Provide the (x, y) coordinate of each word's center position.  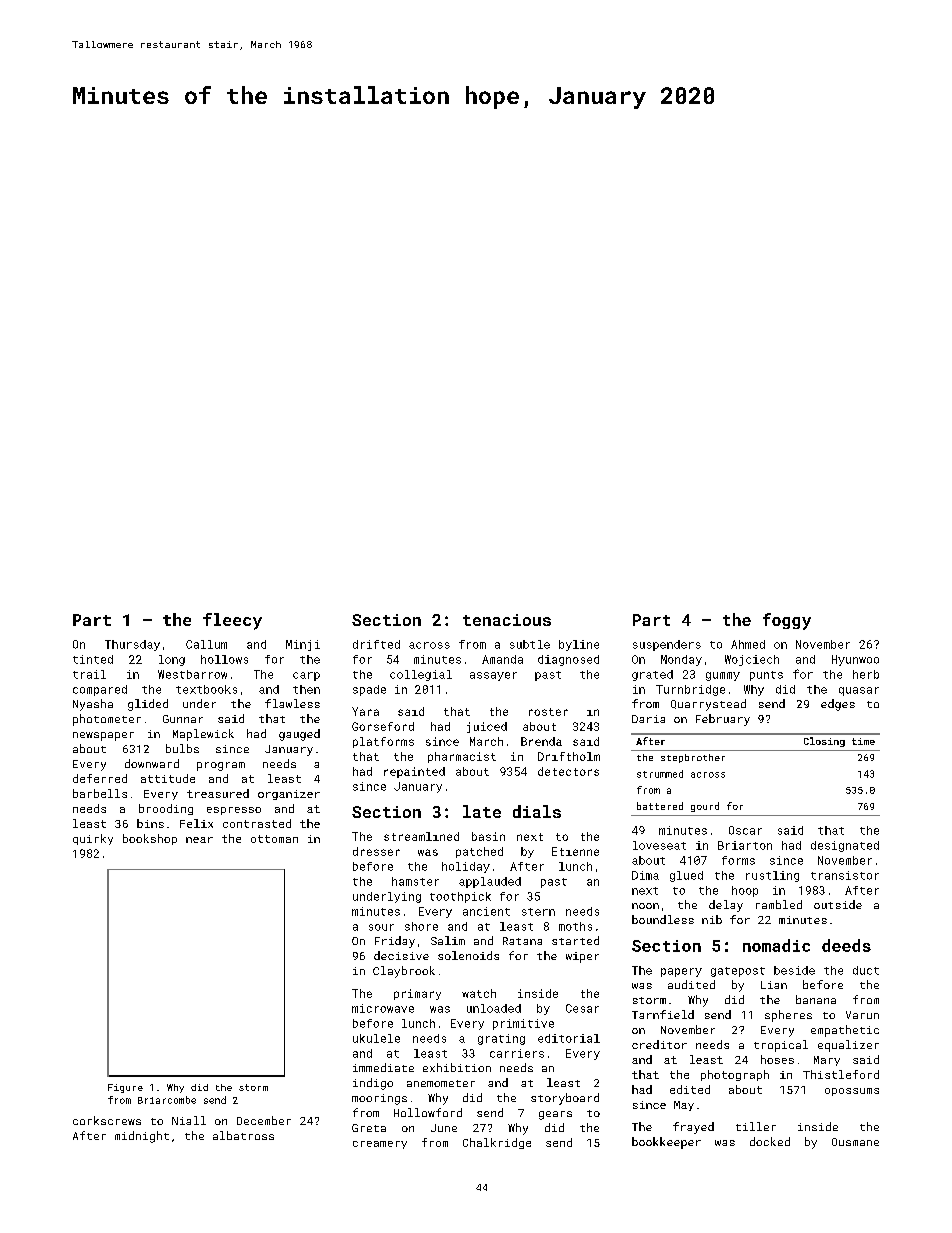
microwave (383, 1008)
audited (691, 984)
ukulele (376, 1038)
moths (575, 926)
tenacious (507, 620)
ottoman (274, 839)
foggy (787, 621)
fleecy (232, 621)
